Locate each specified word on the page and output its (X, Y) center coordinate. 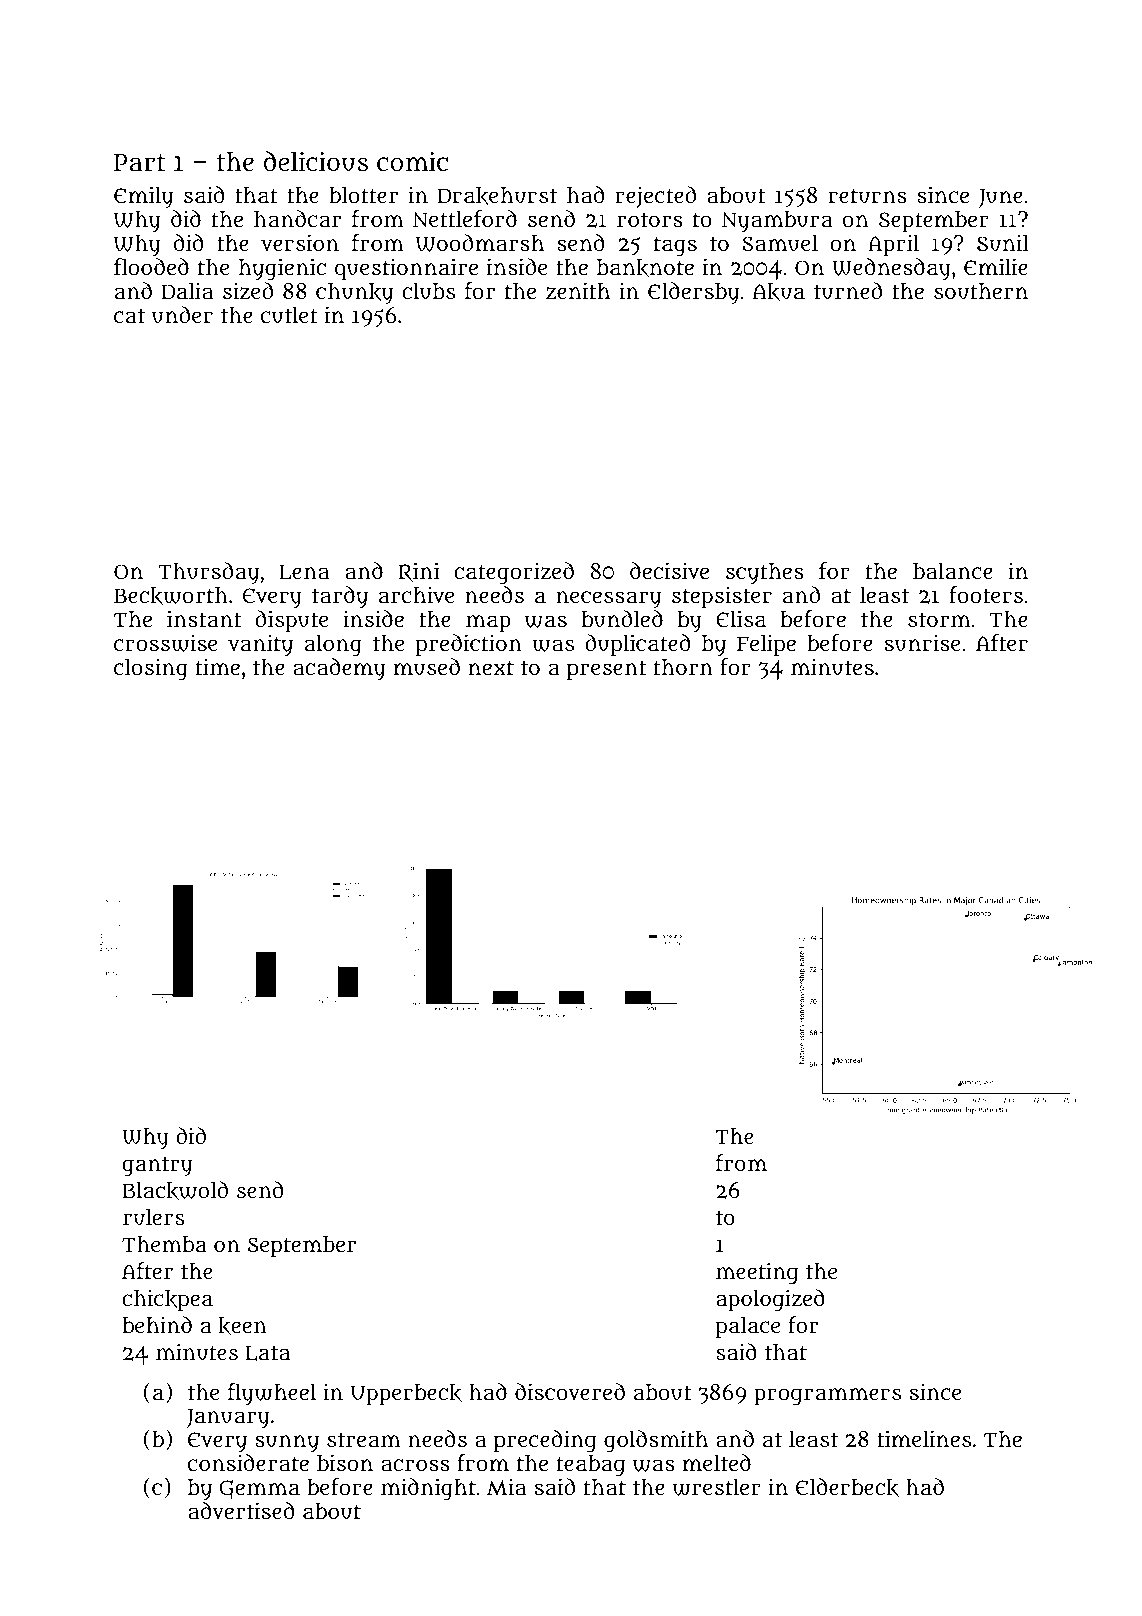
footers (986, 594)
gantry (157, 1166)
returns (868, 195)
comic (412, 161)
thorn (683, 667)
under (182, 314)
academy (339, 669)
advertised (241, 1511)
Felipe (766, 645)
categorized (514, 573)
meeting (757, 1273)
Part (140, 163)
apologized (770, 1300)
